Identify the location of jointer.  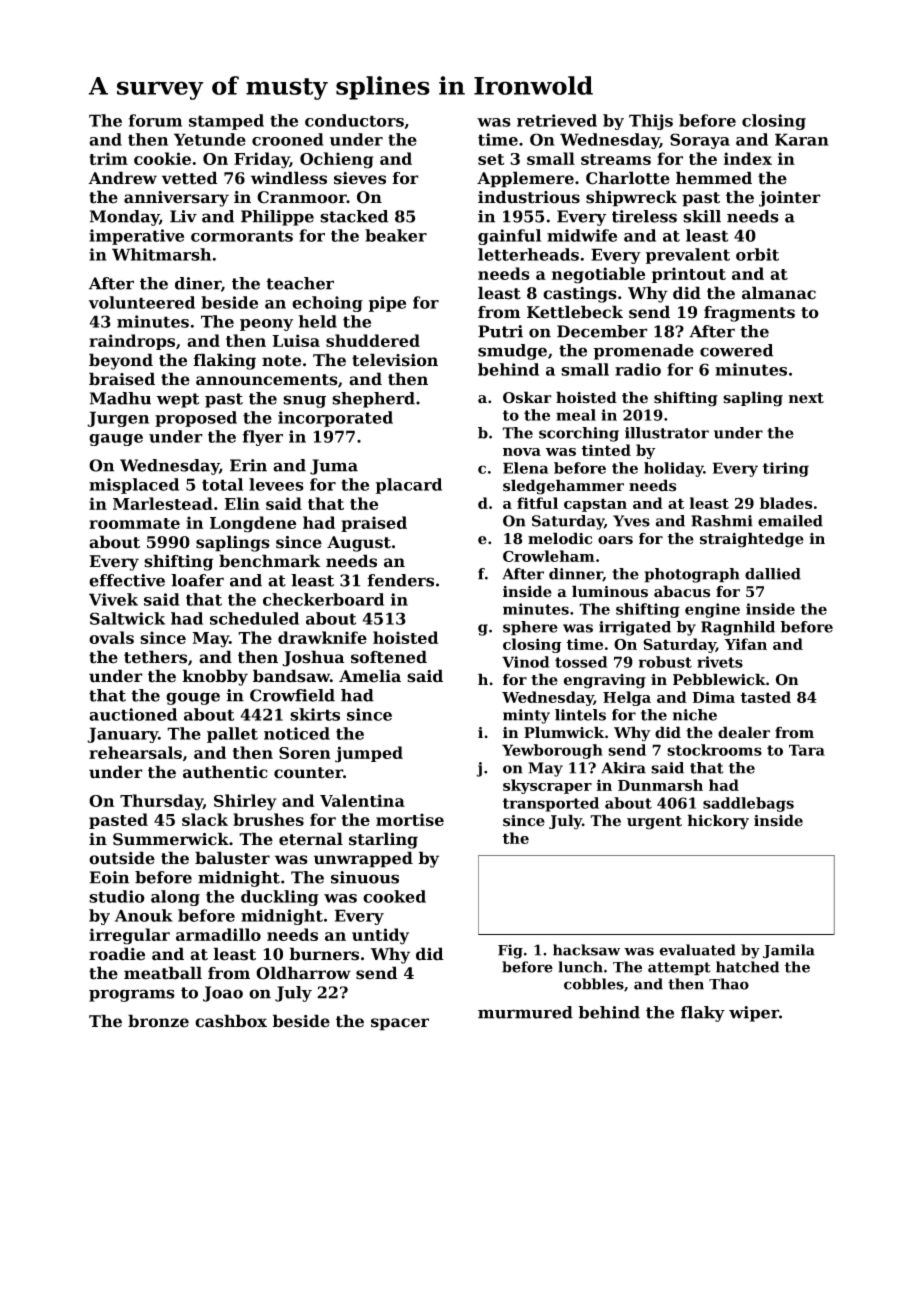
(790, 199).
